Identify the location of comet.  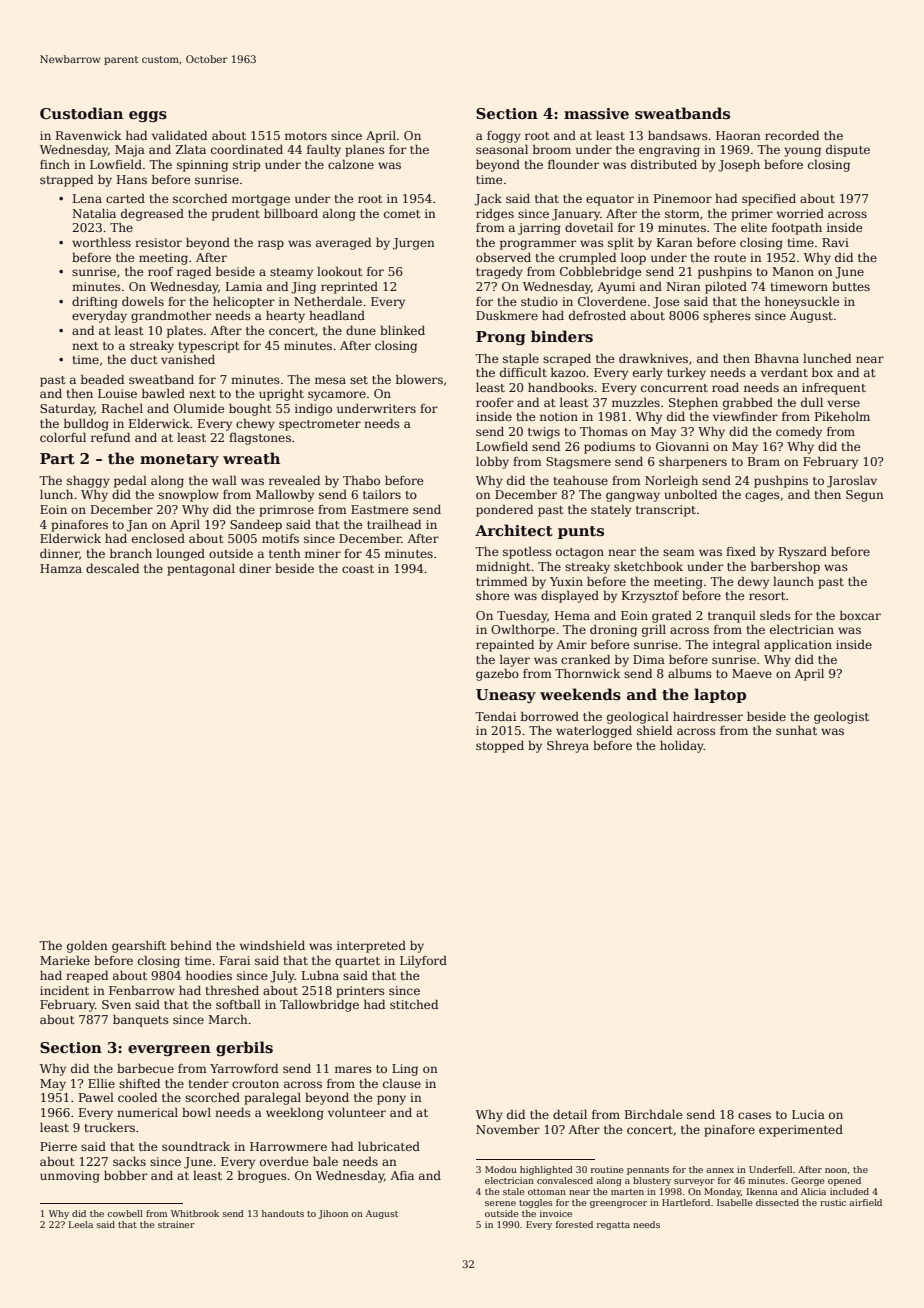
(402, 214).
